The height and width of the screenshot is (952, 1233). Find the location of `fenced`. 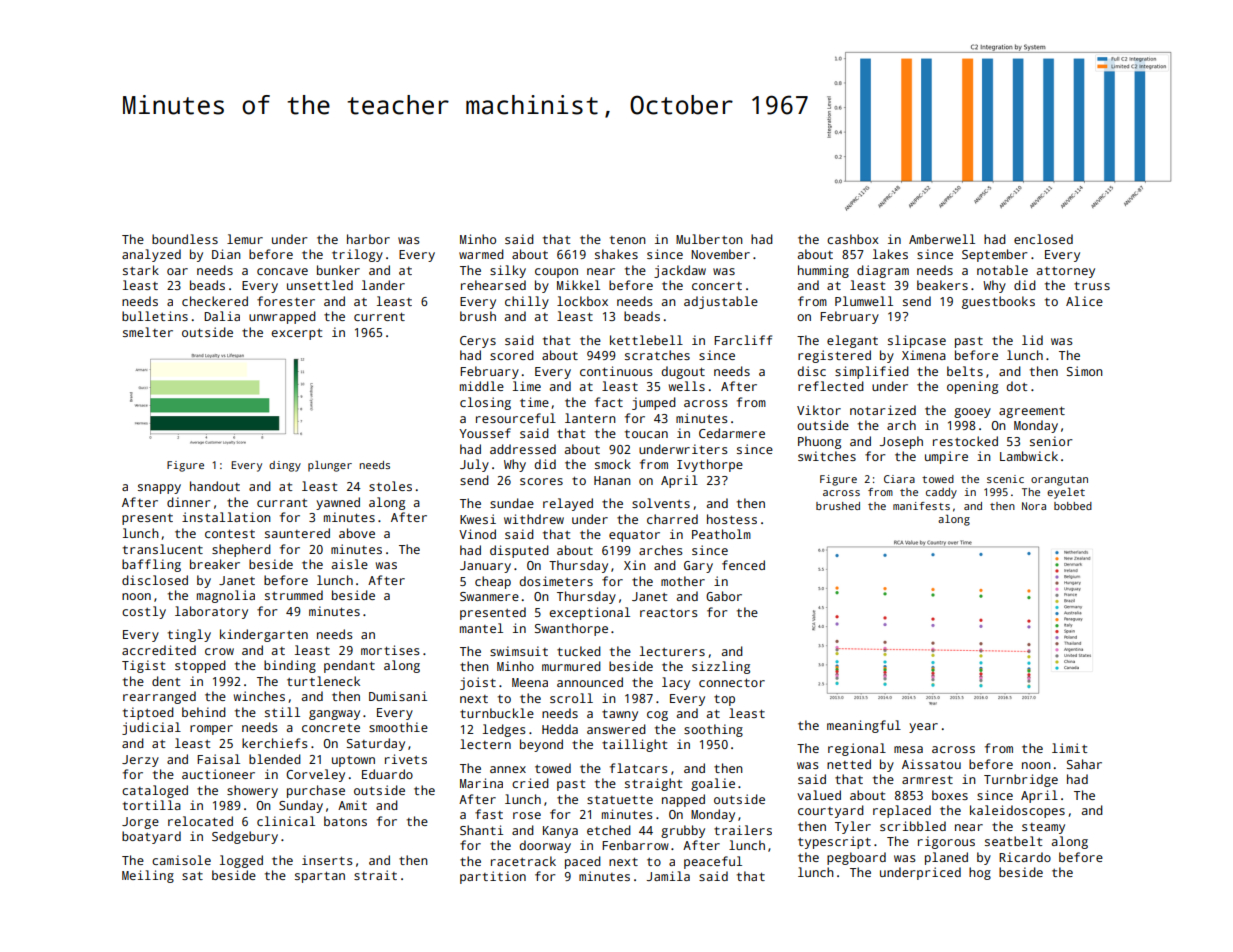

fenced is located at coordinates (743, 565).
